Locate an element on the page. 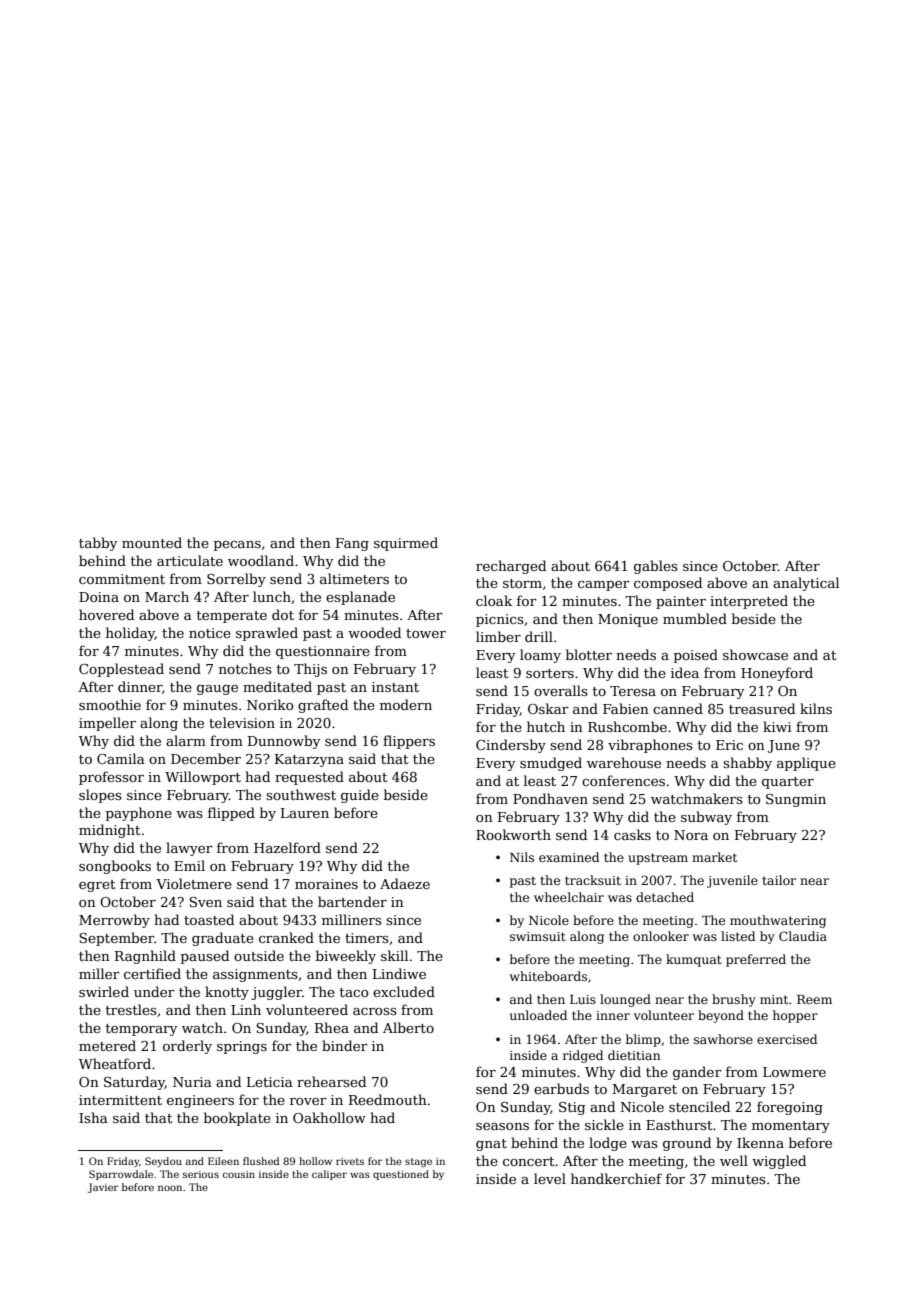 This document has height=1308, width=924. Lowmere is located at coordinates (794, 1072).
